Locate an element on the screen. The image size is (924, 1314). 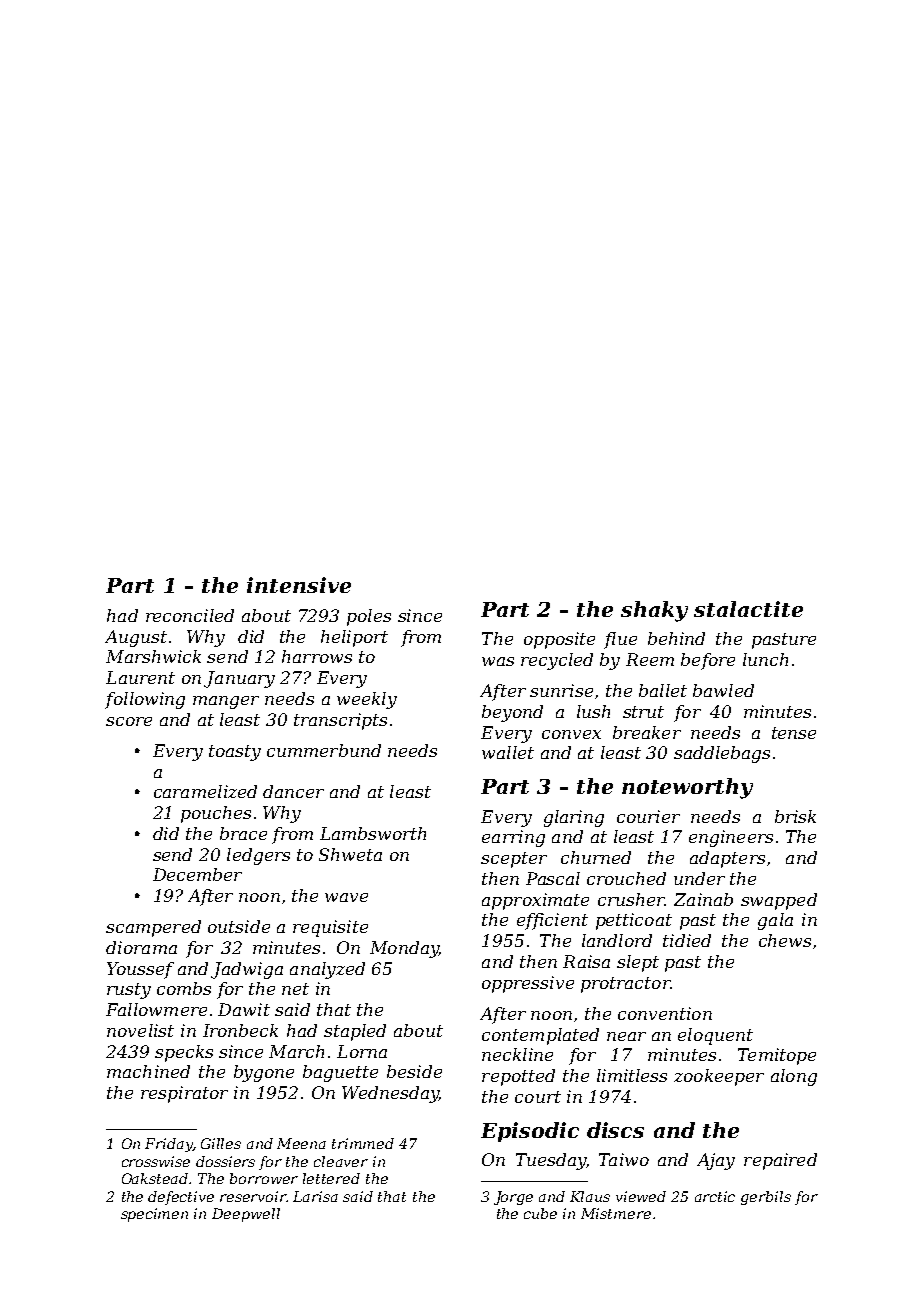
neckline is located at coordinates (517, 1054).
